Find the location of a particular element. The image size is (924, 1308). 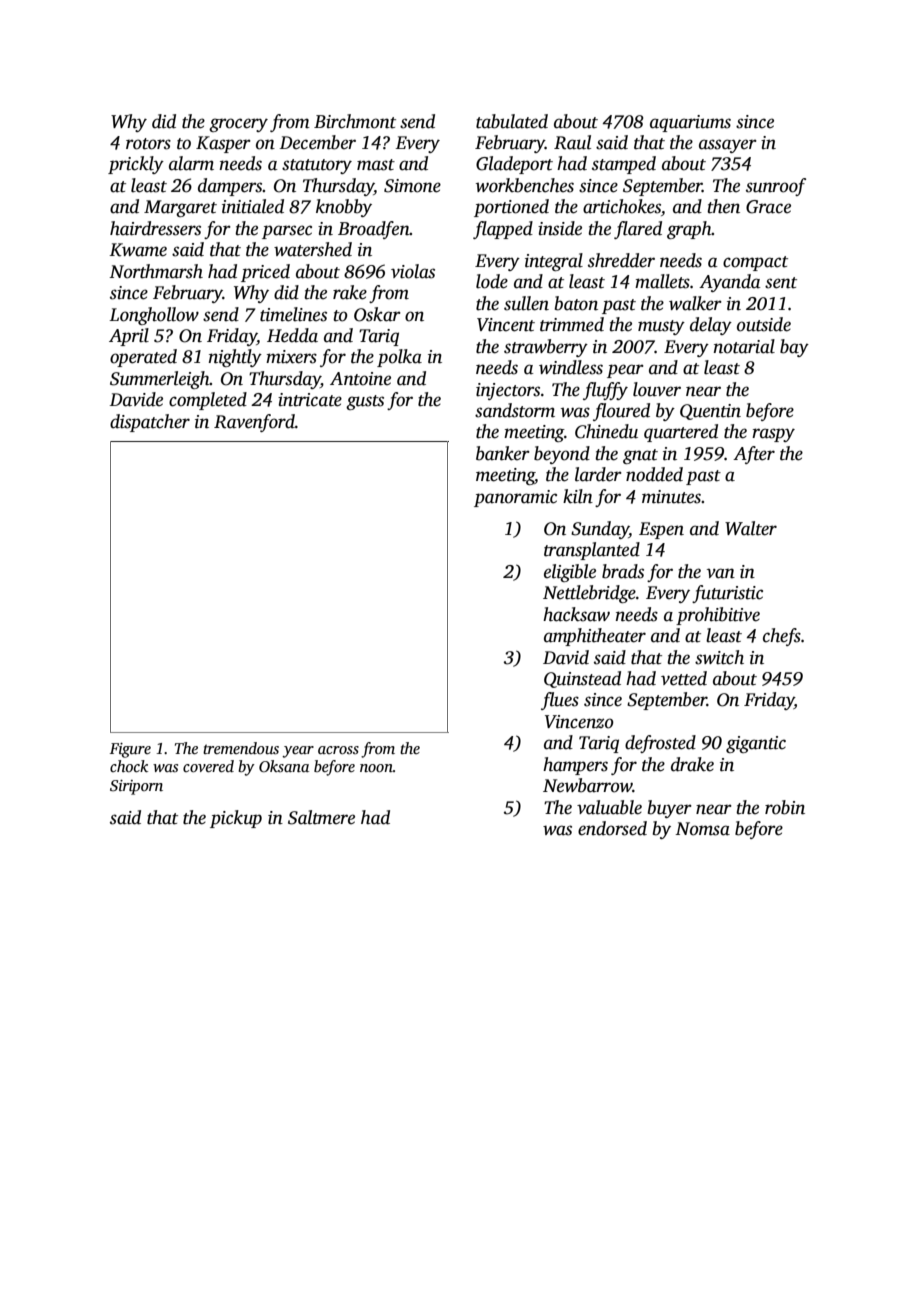

hacksaw is located at coordinates (576, 614).
